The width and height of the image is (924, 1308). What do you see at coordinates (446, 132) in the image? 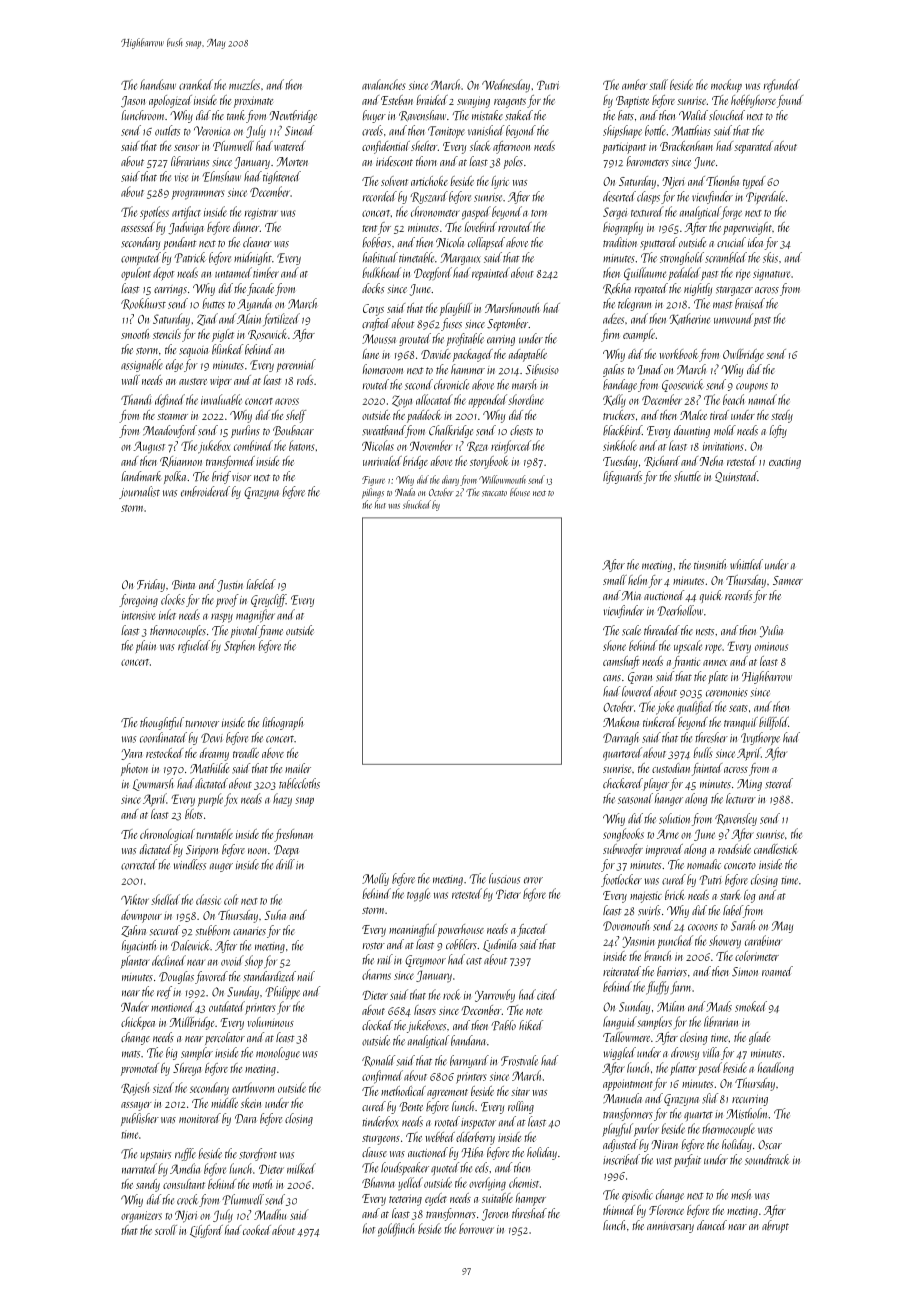
I see `Temitope` at bounding box center [446, 132].
